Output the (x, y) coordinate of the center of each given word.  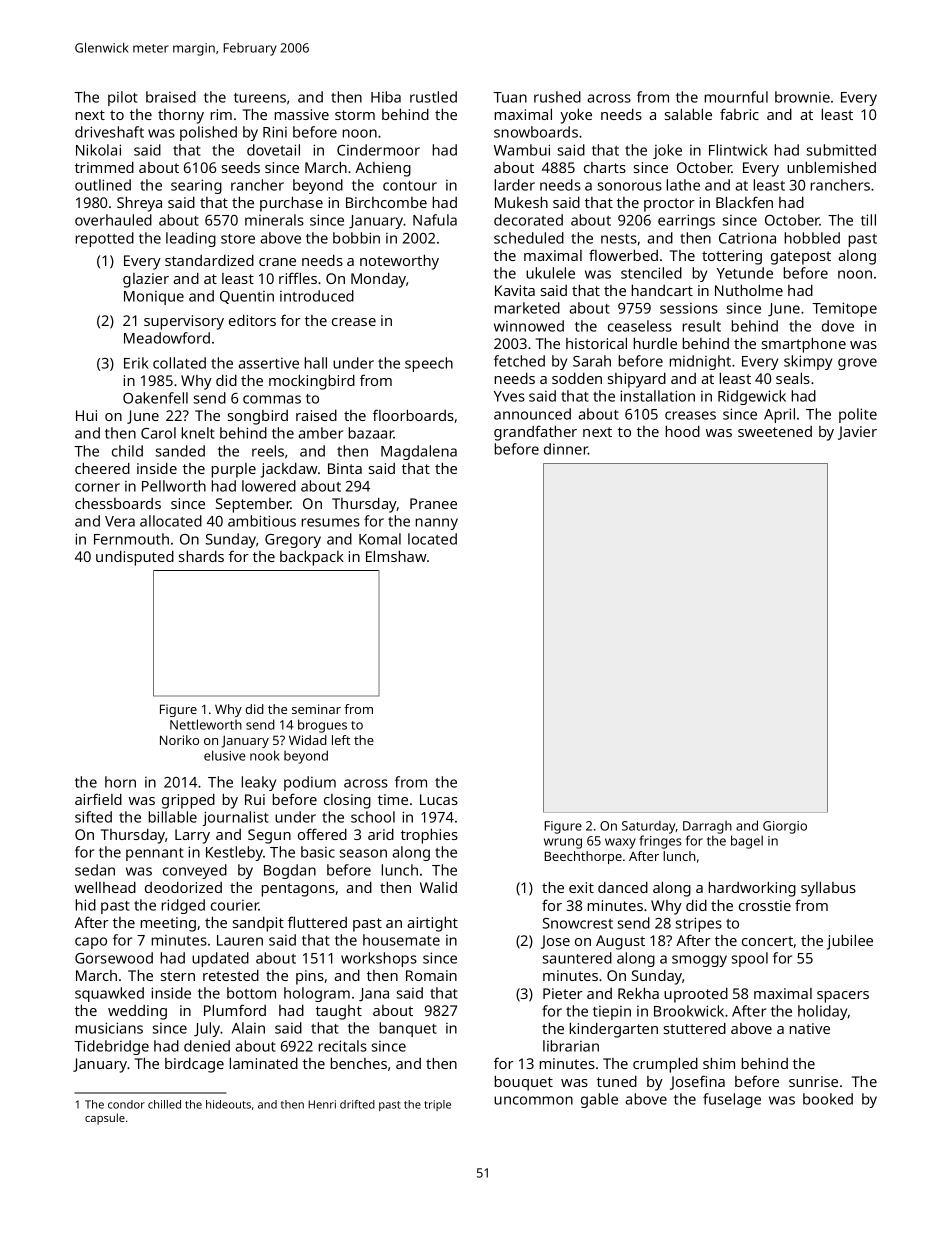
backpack (312, 558)
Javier (857, 433)
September (253, 505)
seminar (316, 709)
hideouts (228, 1104)
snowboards (536, 132)
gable (599, 1100)
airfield (98, 799)
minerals (274, 220)
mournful (736, 97)
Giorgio (785, 827)
